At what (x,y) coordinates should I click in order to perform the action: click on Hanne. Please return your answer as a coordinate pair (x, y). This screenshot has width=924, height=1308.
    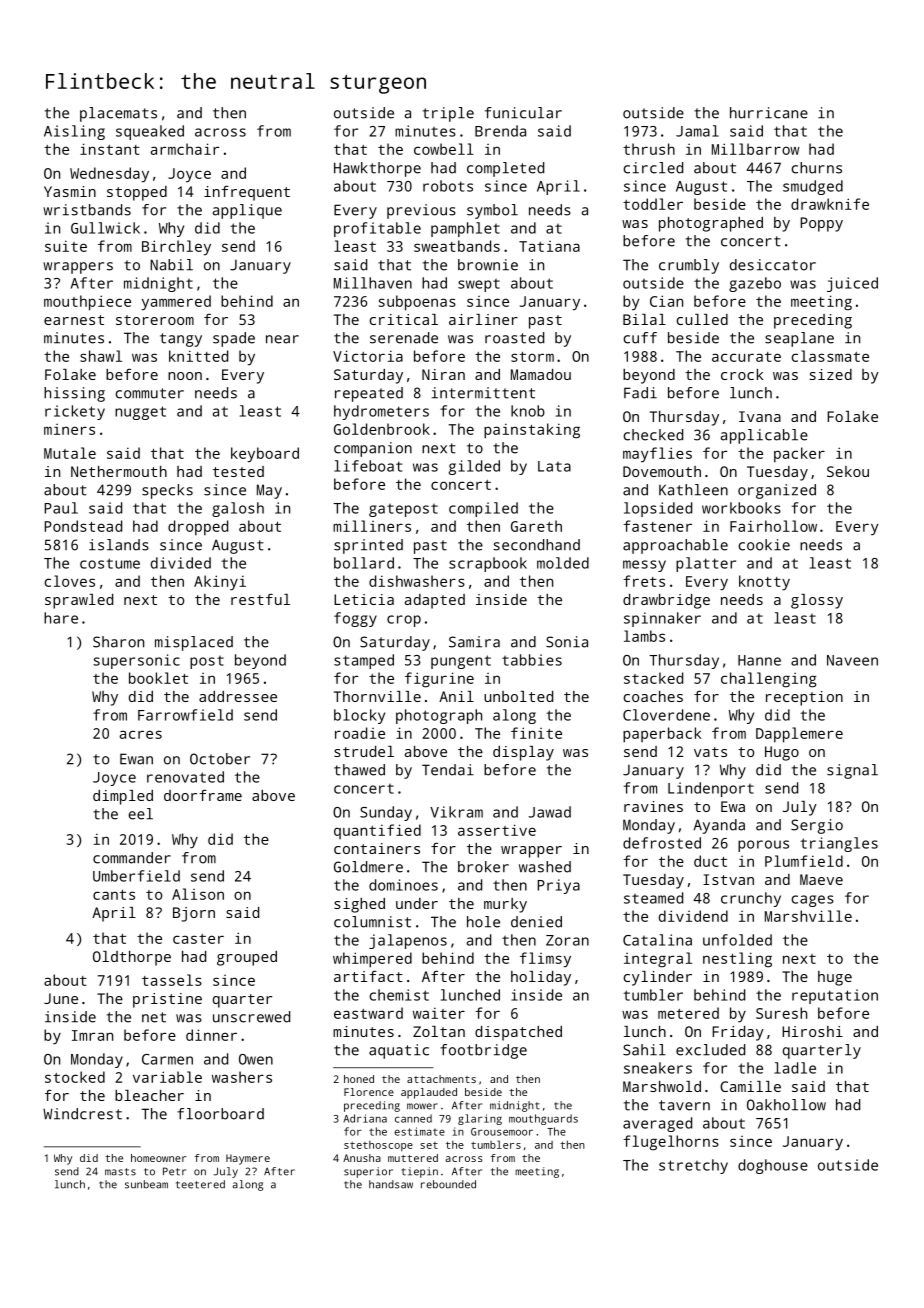
    Looking at the image, I should click on (759, 660).
